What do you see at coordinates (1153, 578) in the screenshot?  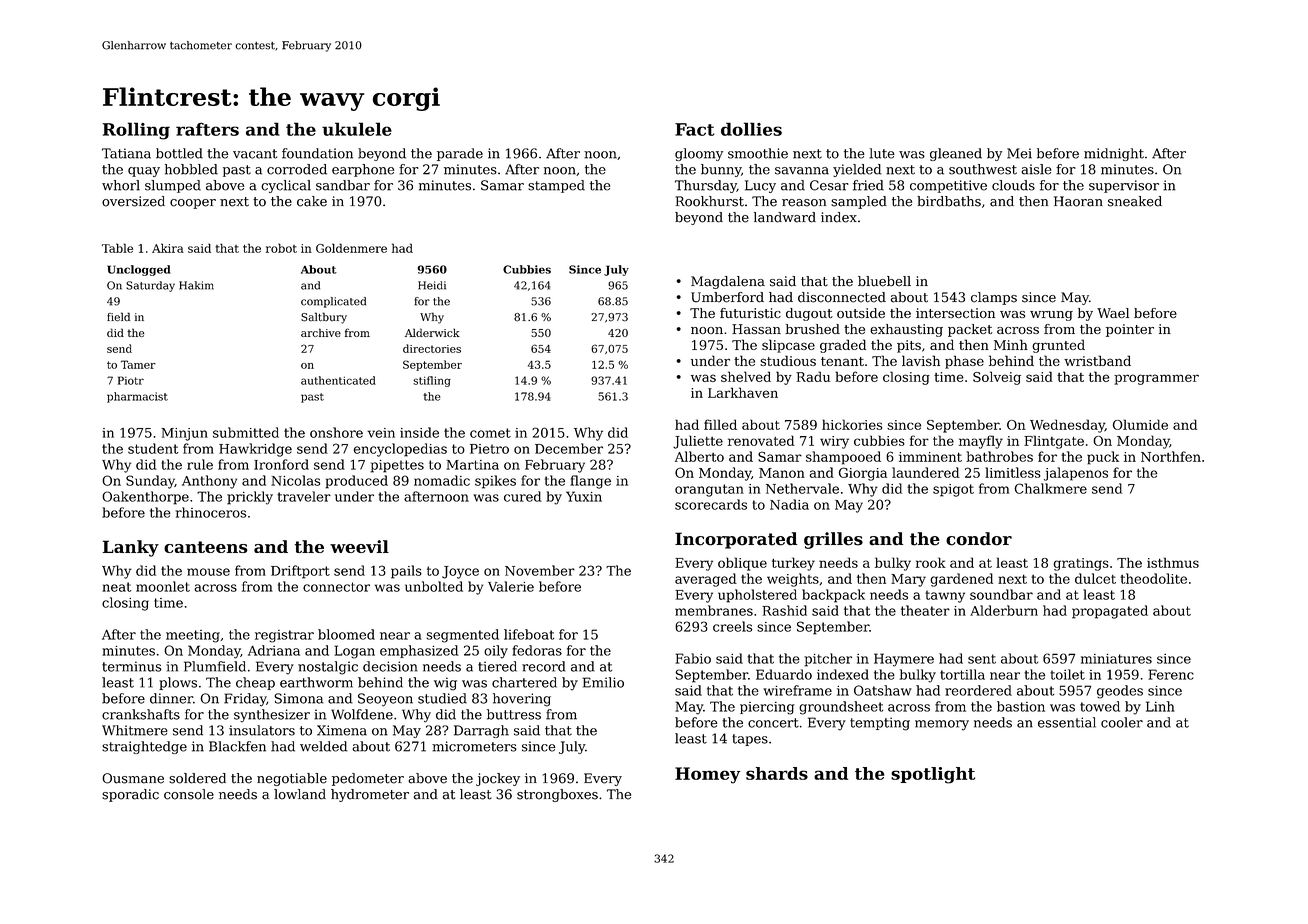 I see `theodolite` at bounding box center [1153, 578].
